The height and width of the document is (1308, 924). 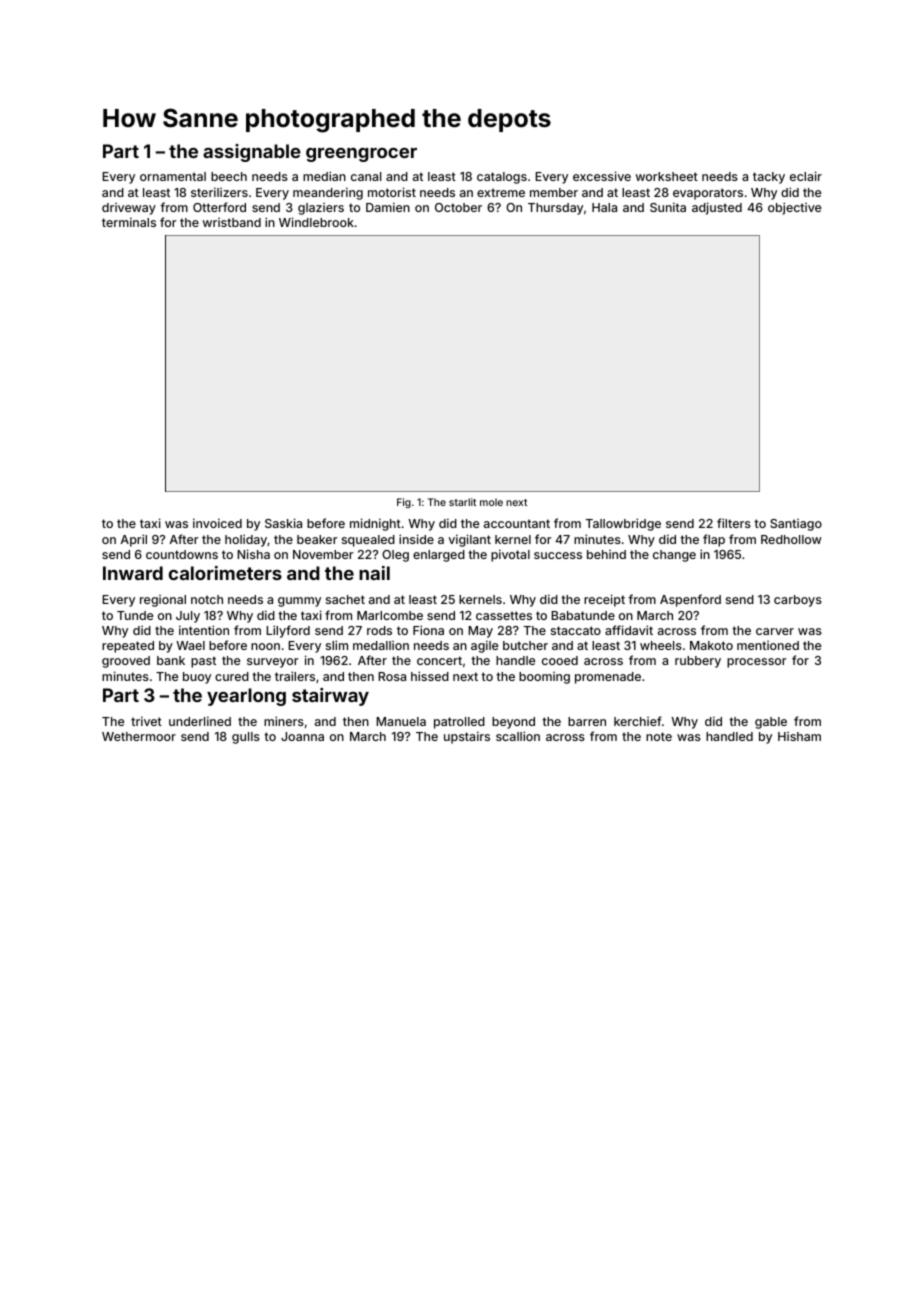 What do you see at coordinates (768, 645) in the document?
I see `mentioned` at bounding box center [768, 645].
